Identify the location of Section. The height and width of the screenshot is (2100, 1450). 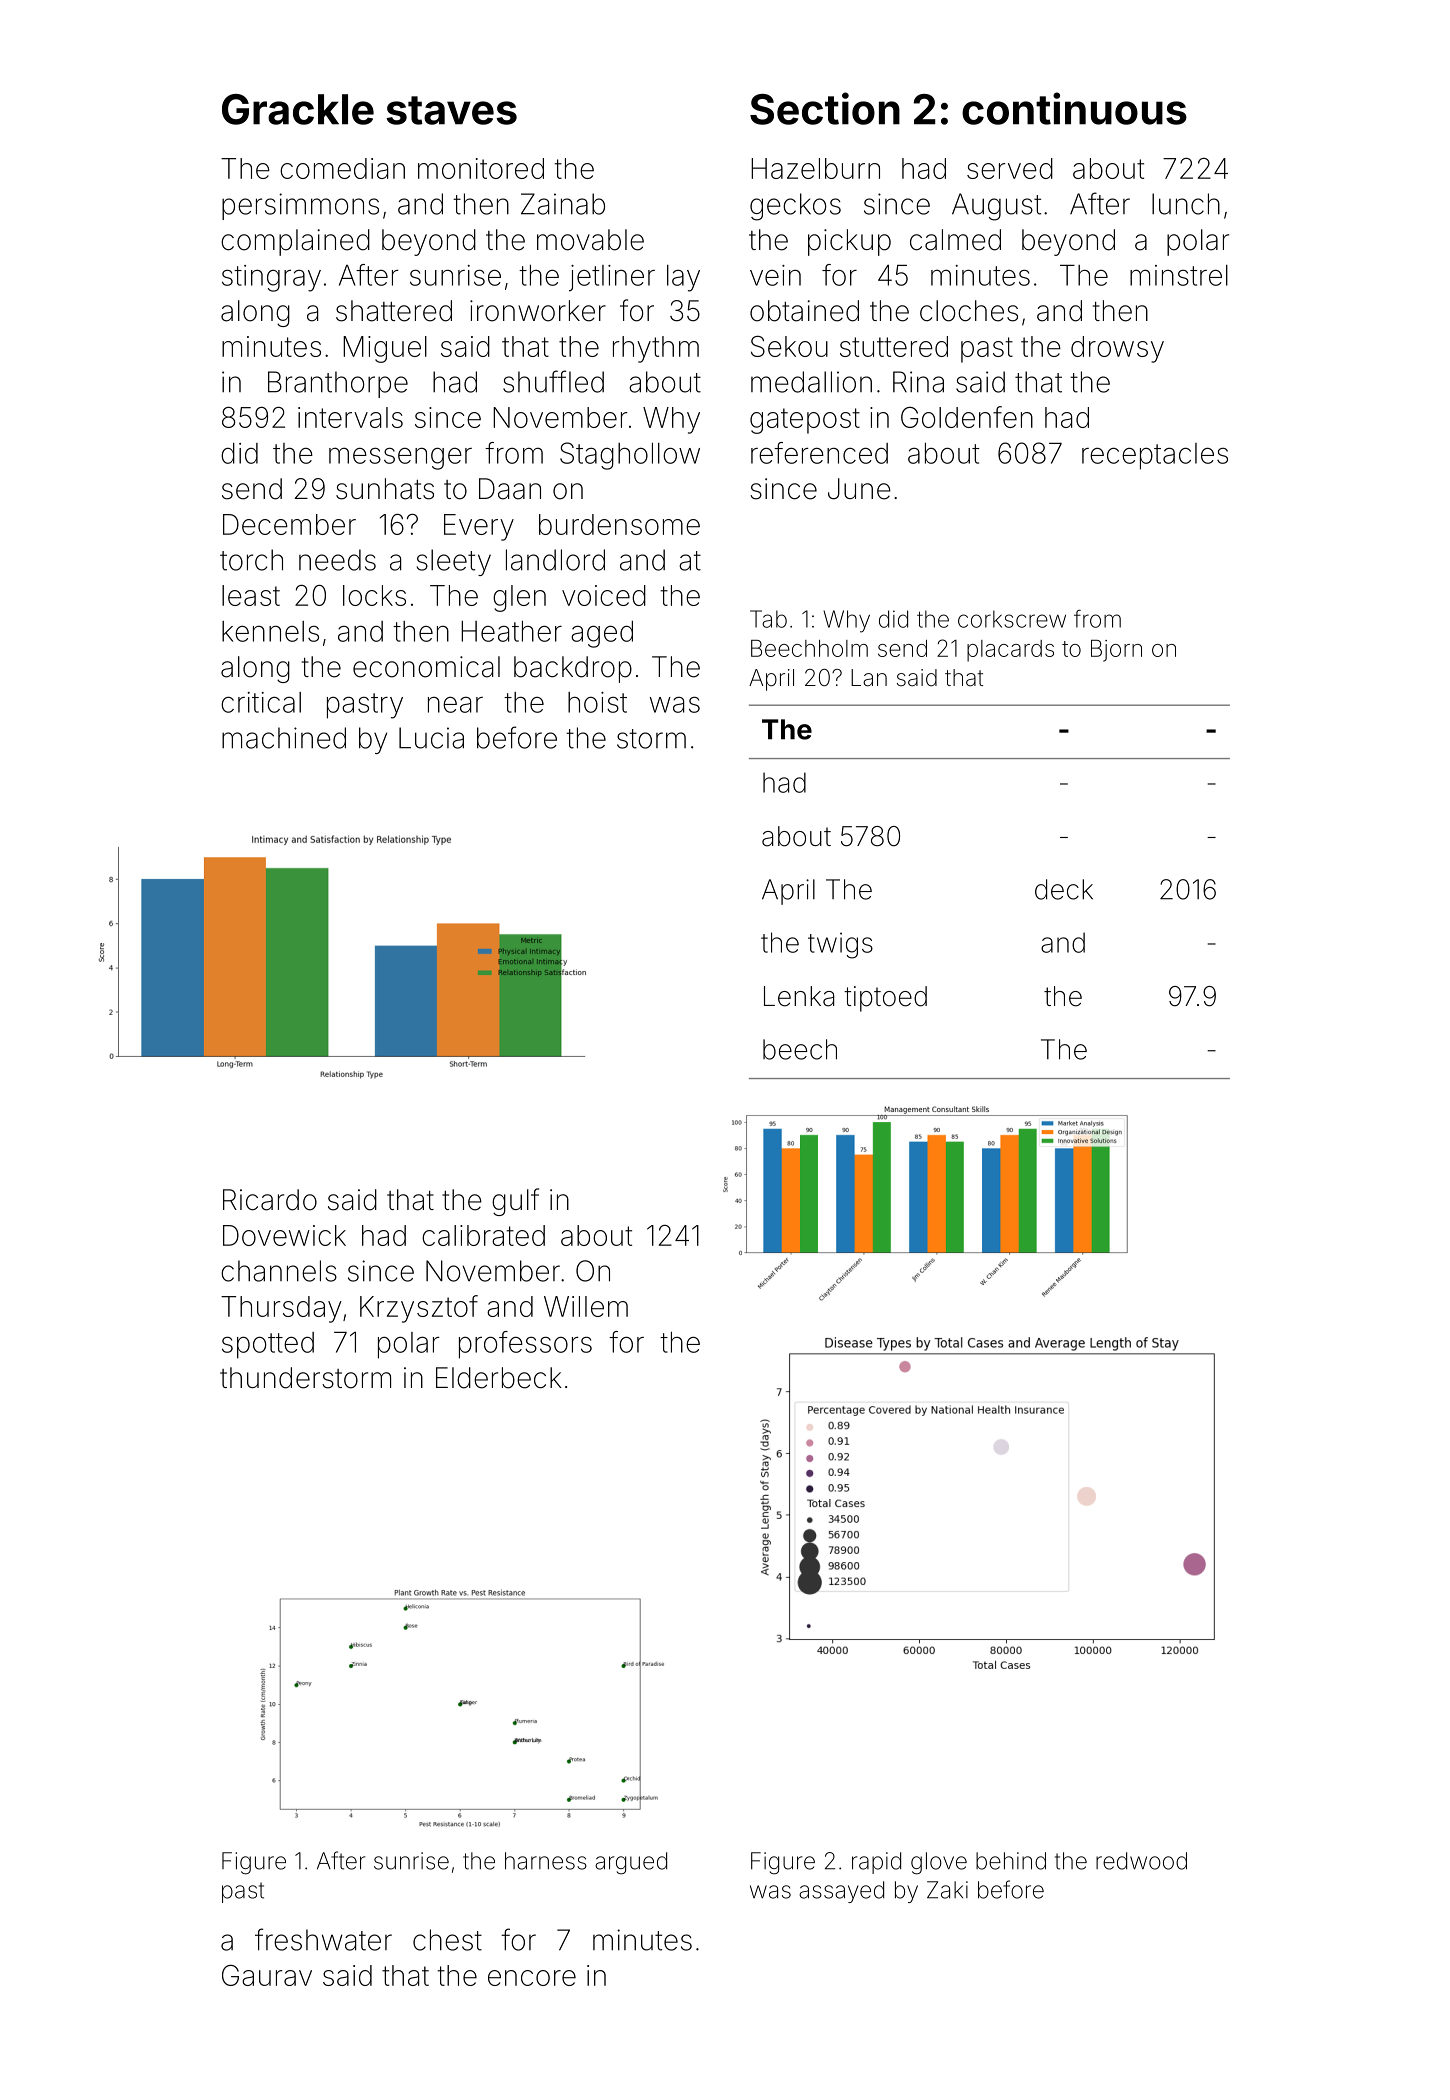
(825, 108).
